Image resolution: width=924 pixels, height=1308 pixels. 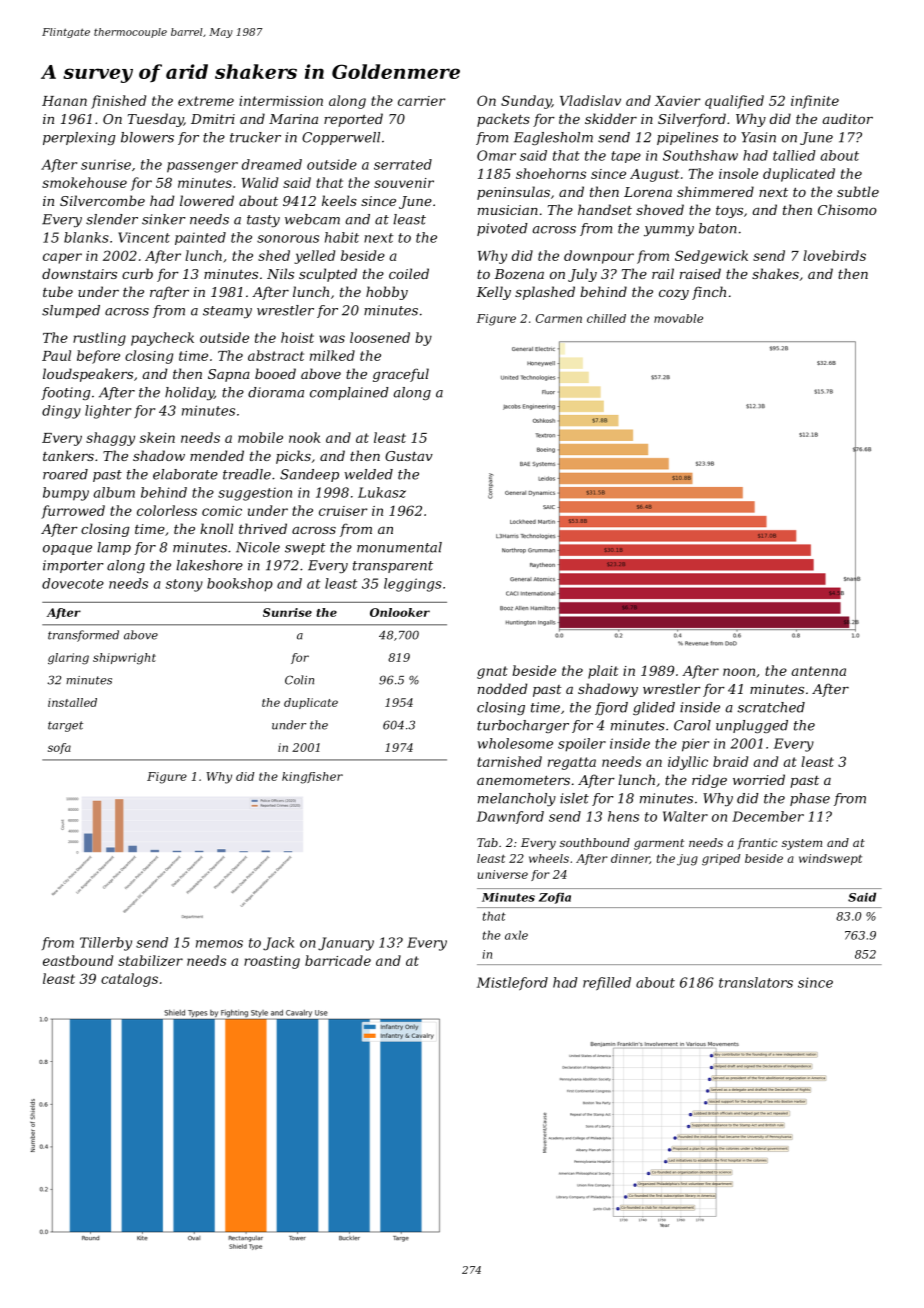 I want to click on kingfisher, so click(x=312, y=778).
